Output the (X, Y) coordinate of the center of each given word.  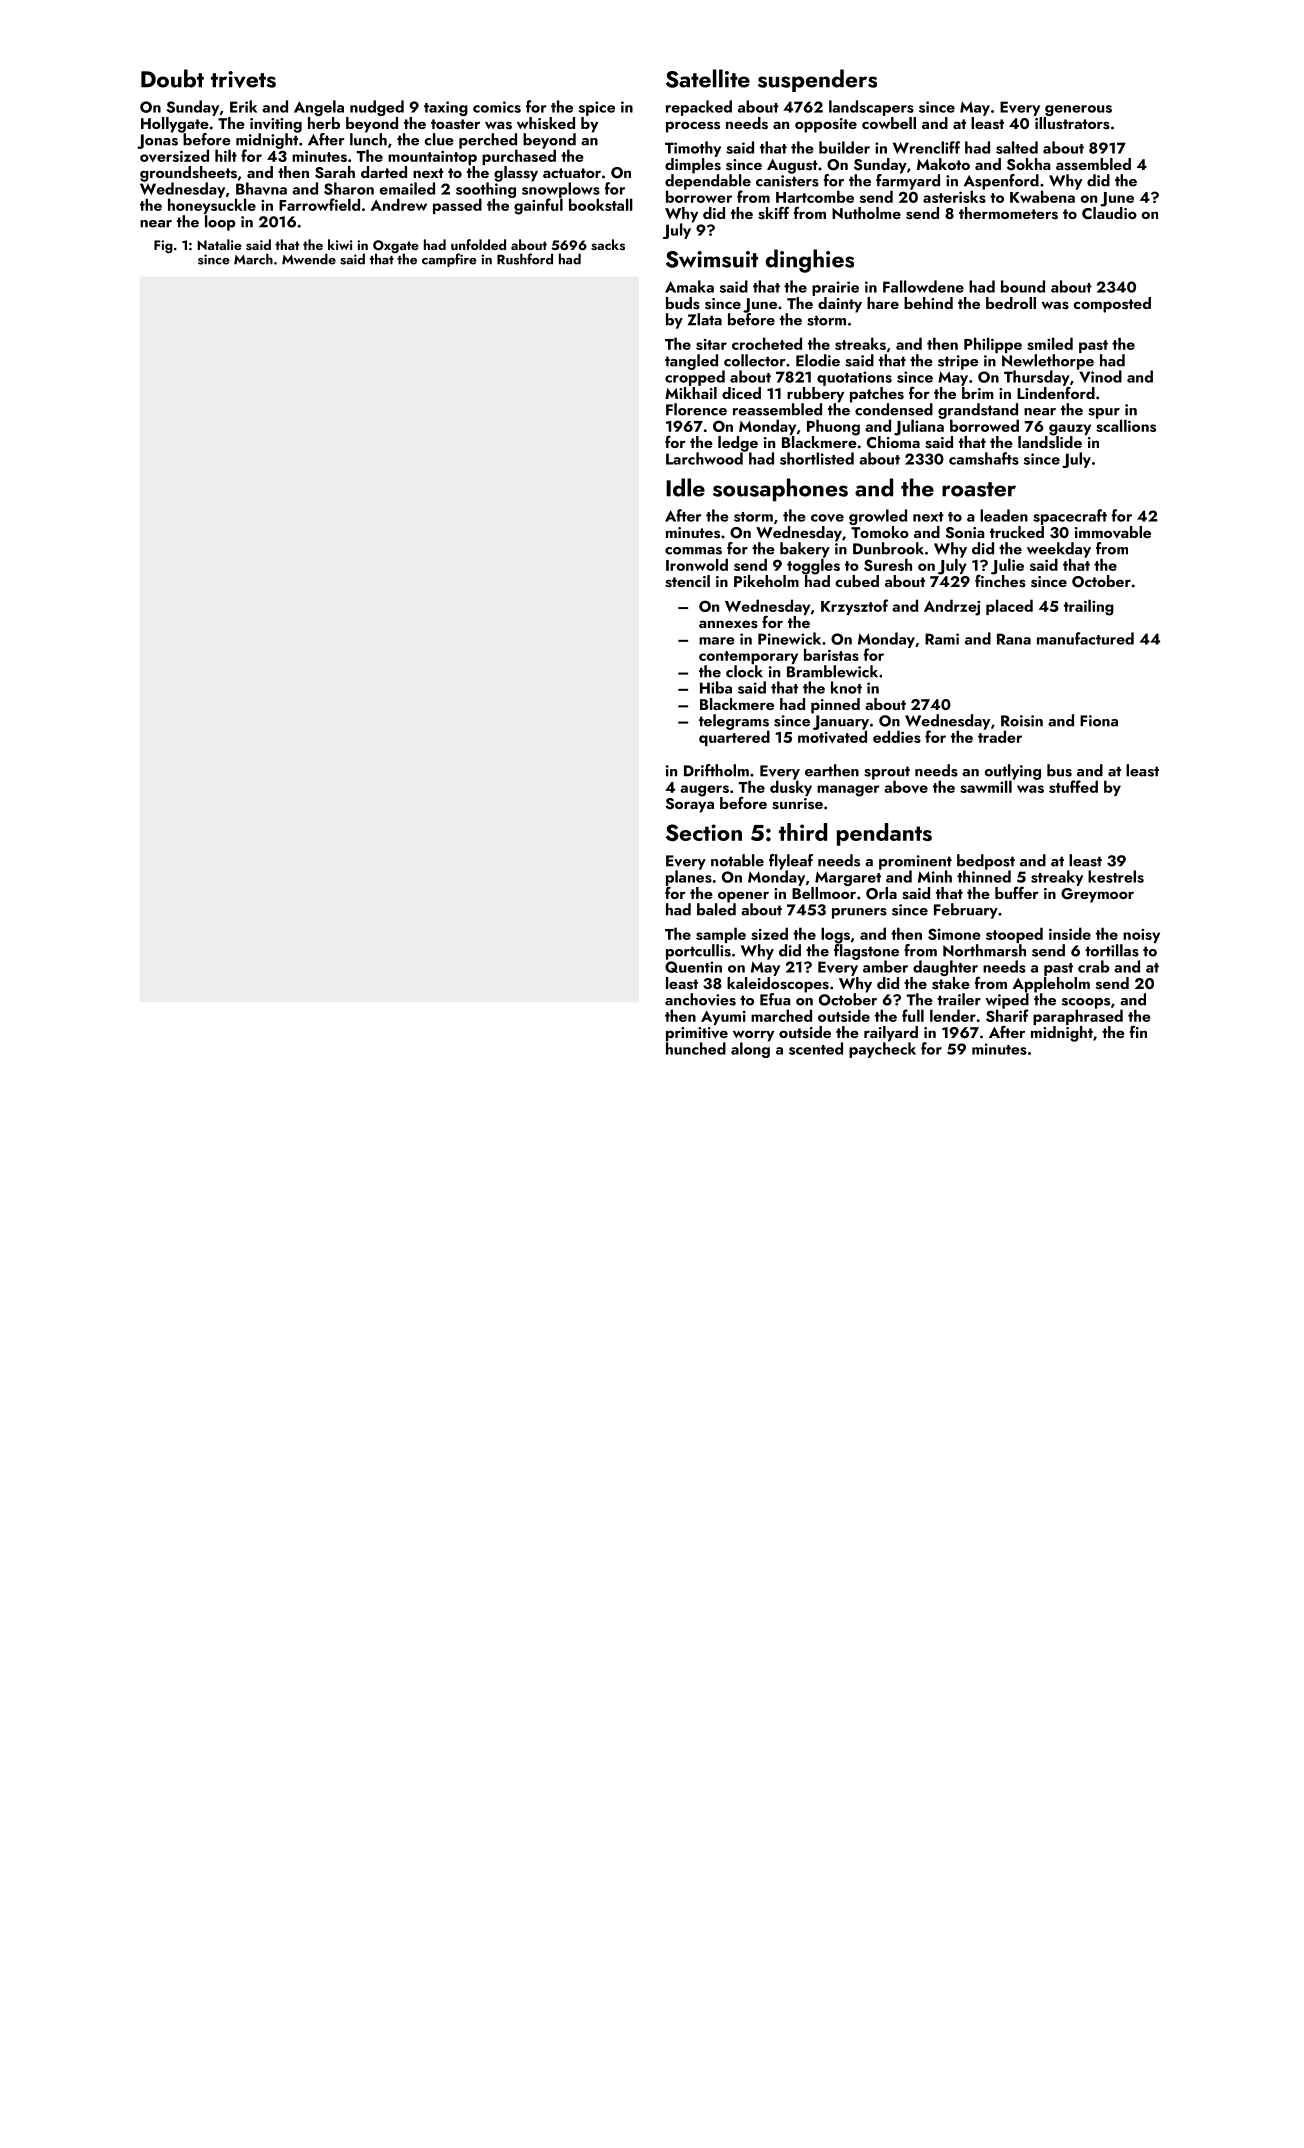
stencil (687, 581)
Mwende (309, 259)
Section (704, 832)
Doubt (172, 78)
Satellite (708, 78)
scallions (1126, 425)
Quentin (693, 967)
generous (1078, 110)
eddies (897, 736)
